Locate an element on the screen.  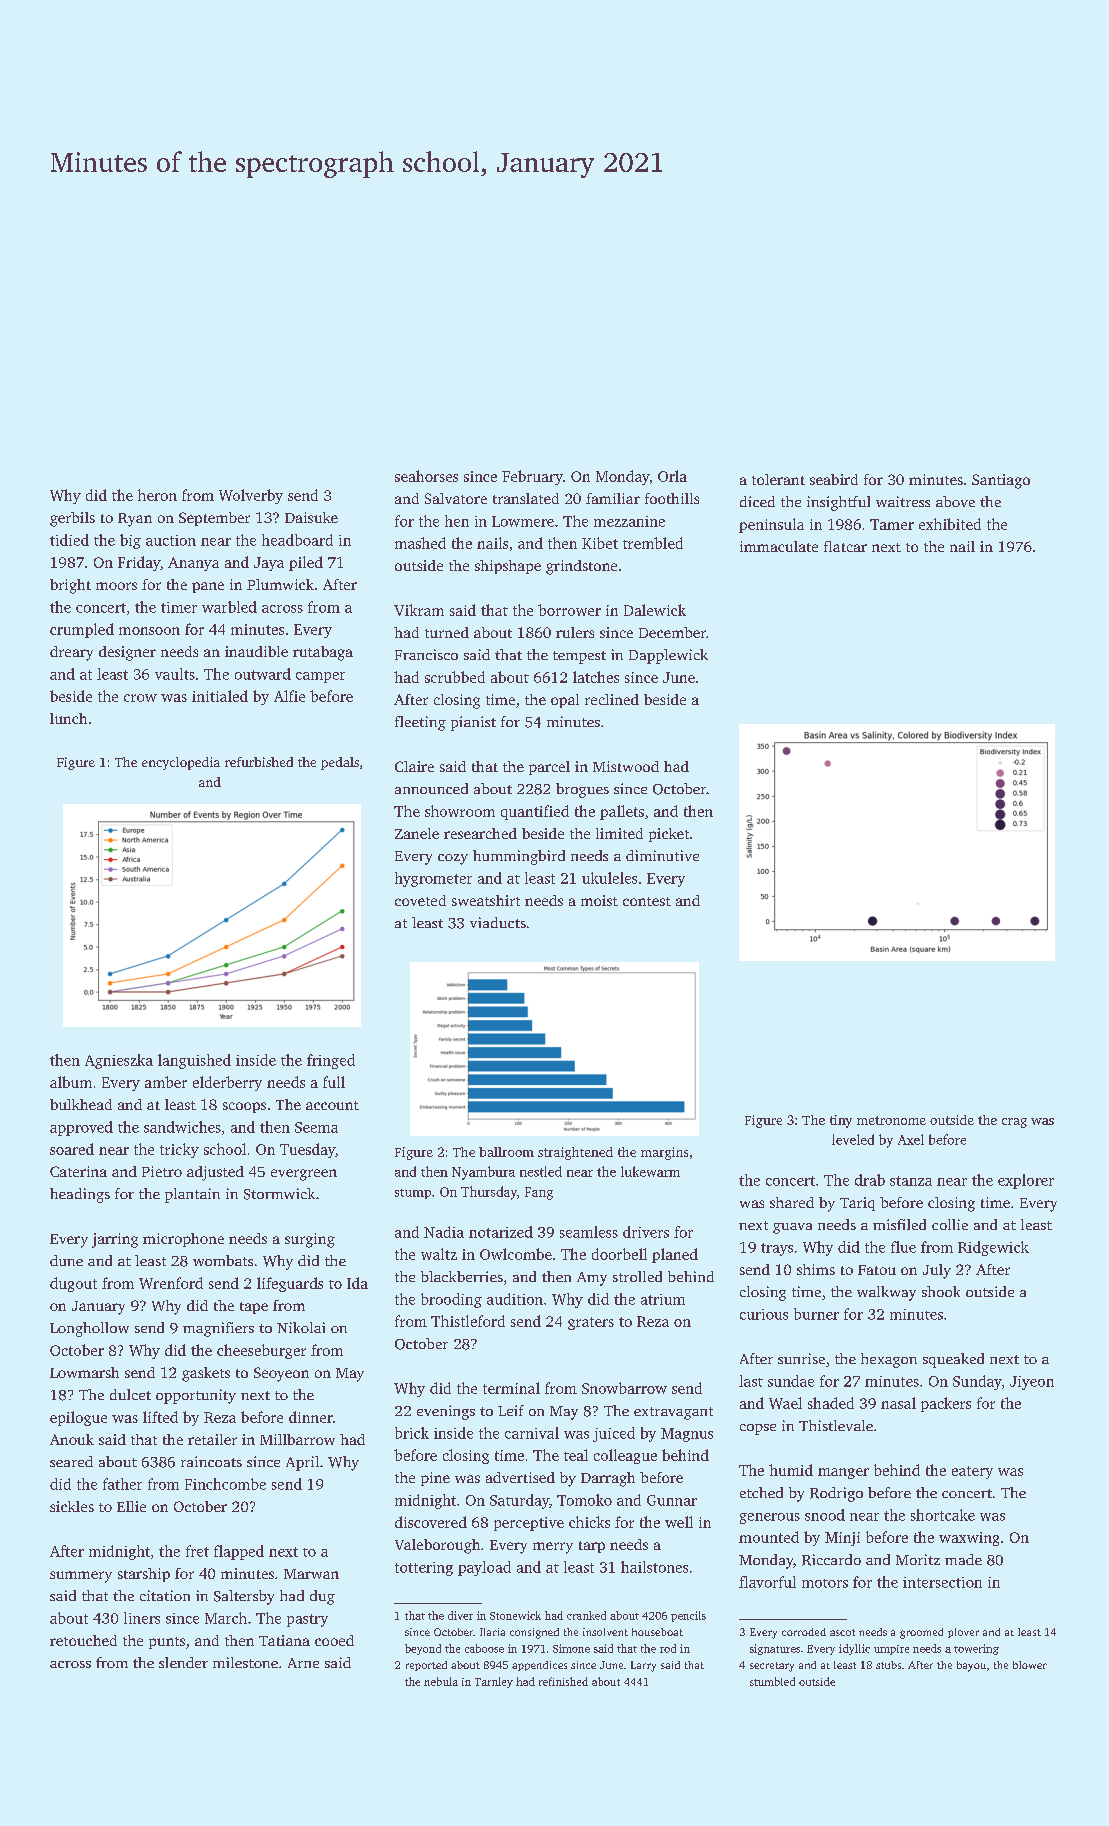
milestone is located at coordinates (245, 1662).
